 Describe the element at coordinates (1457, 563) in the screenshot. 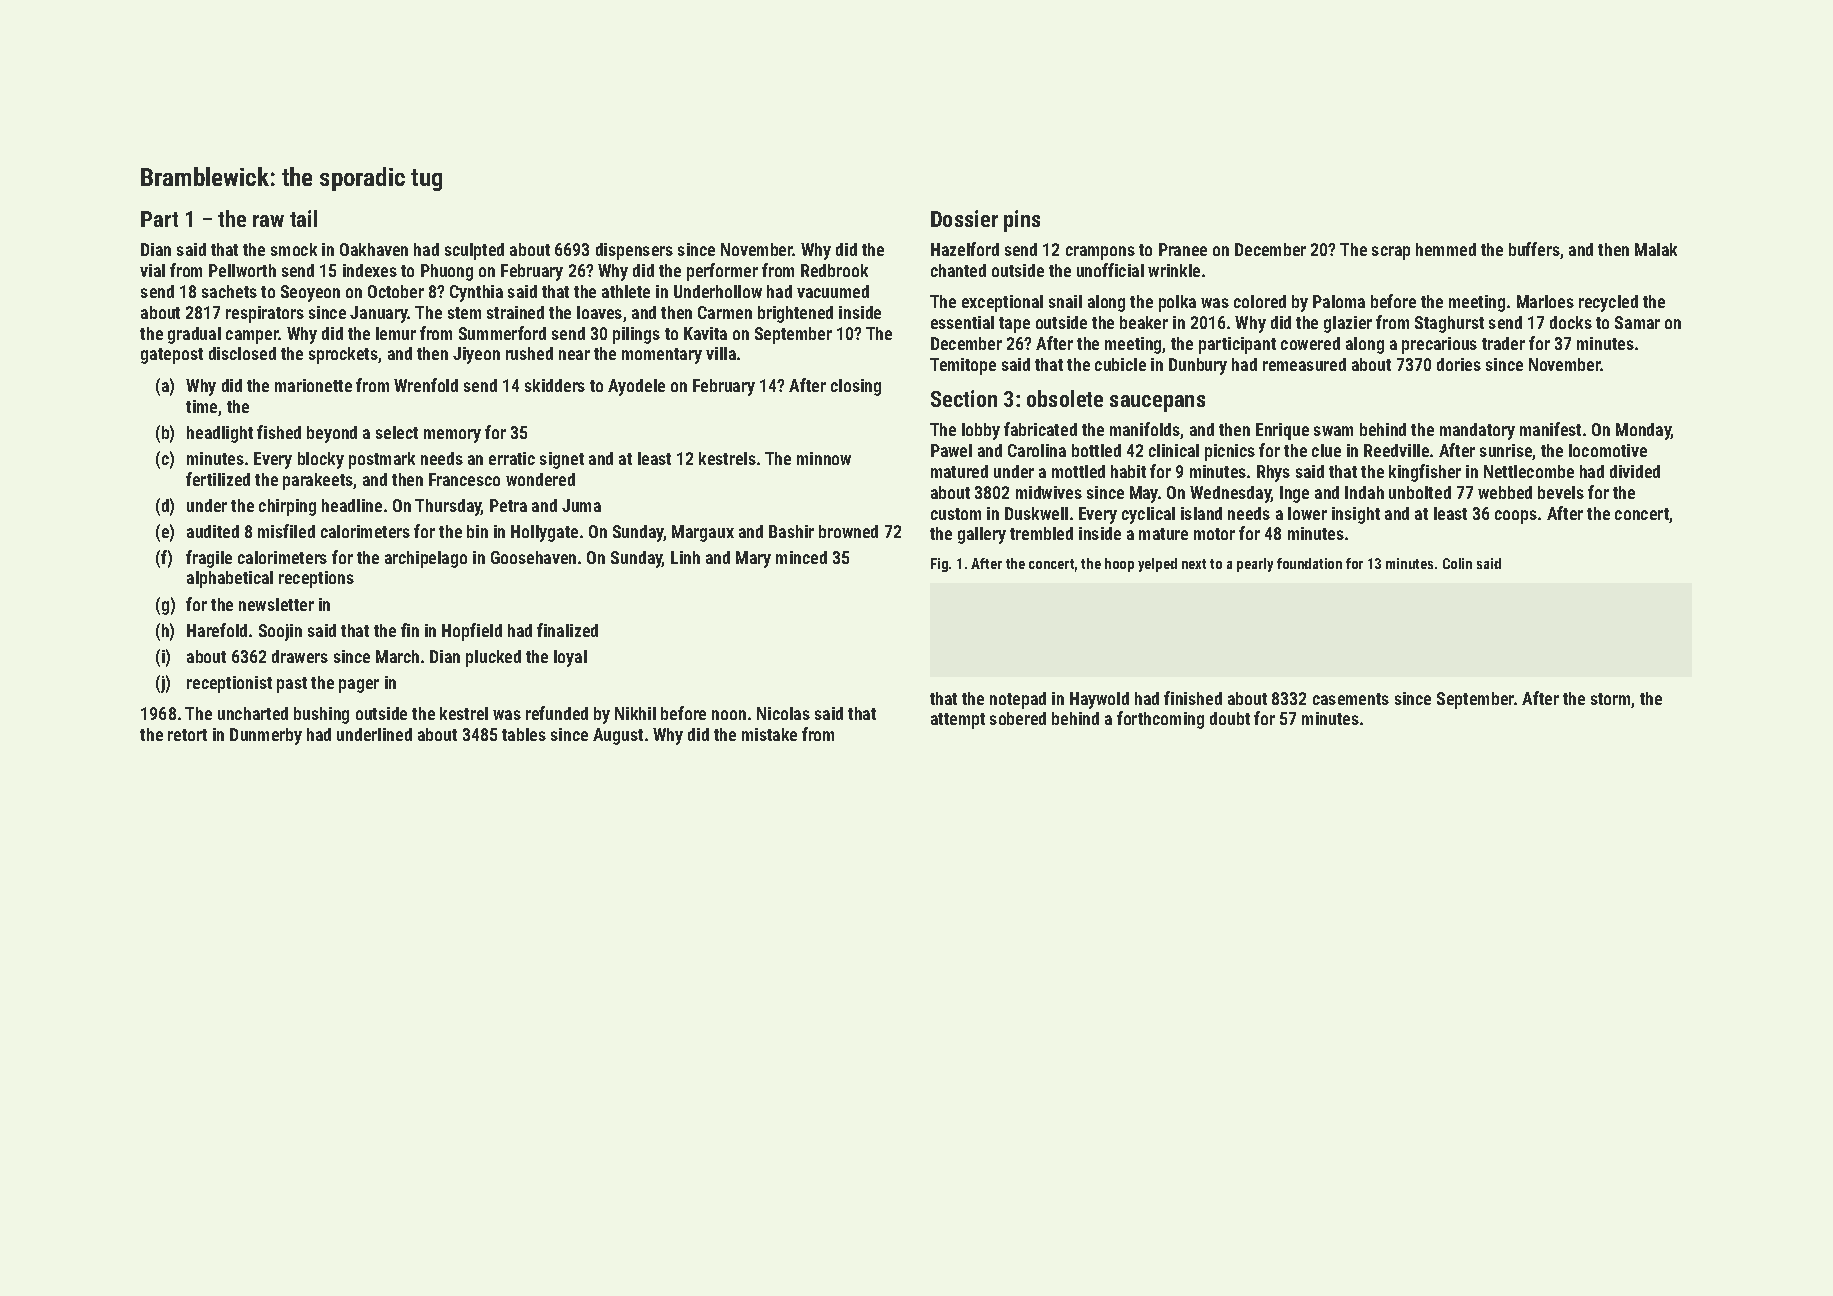

I see `Colin` at that location.
